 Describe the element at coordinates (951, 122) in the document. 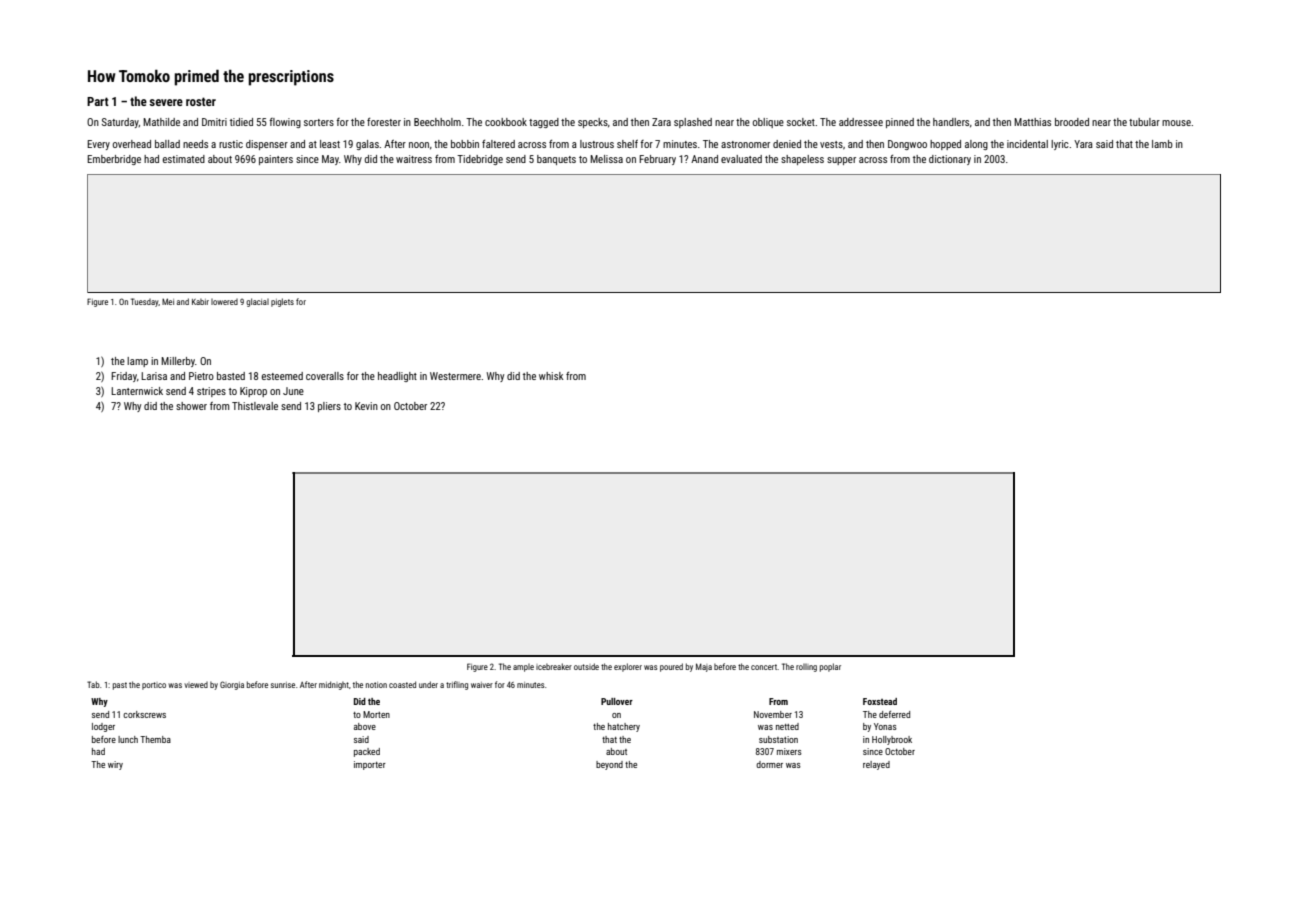

I see `handlers` at that location.
